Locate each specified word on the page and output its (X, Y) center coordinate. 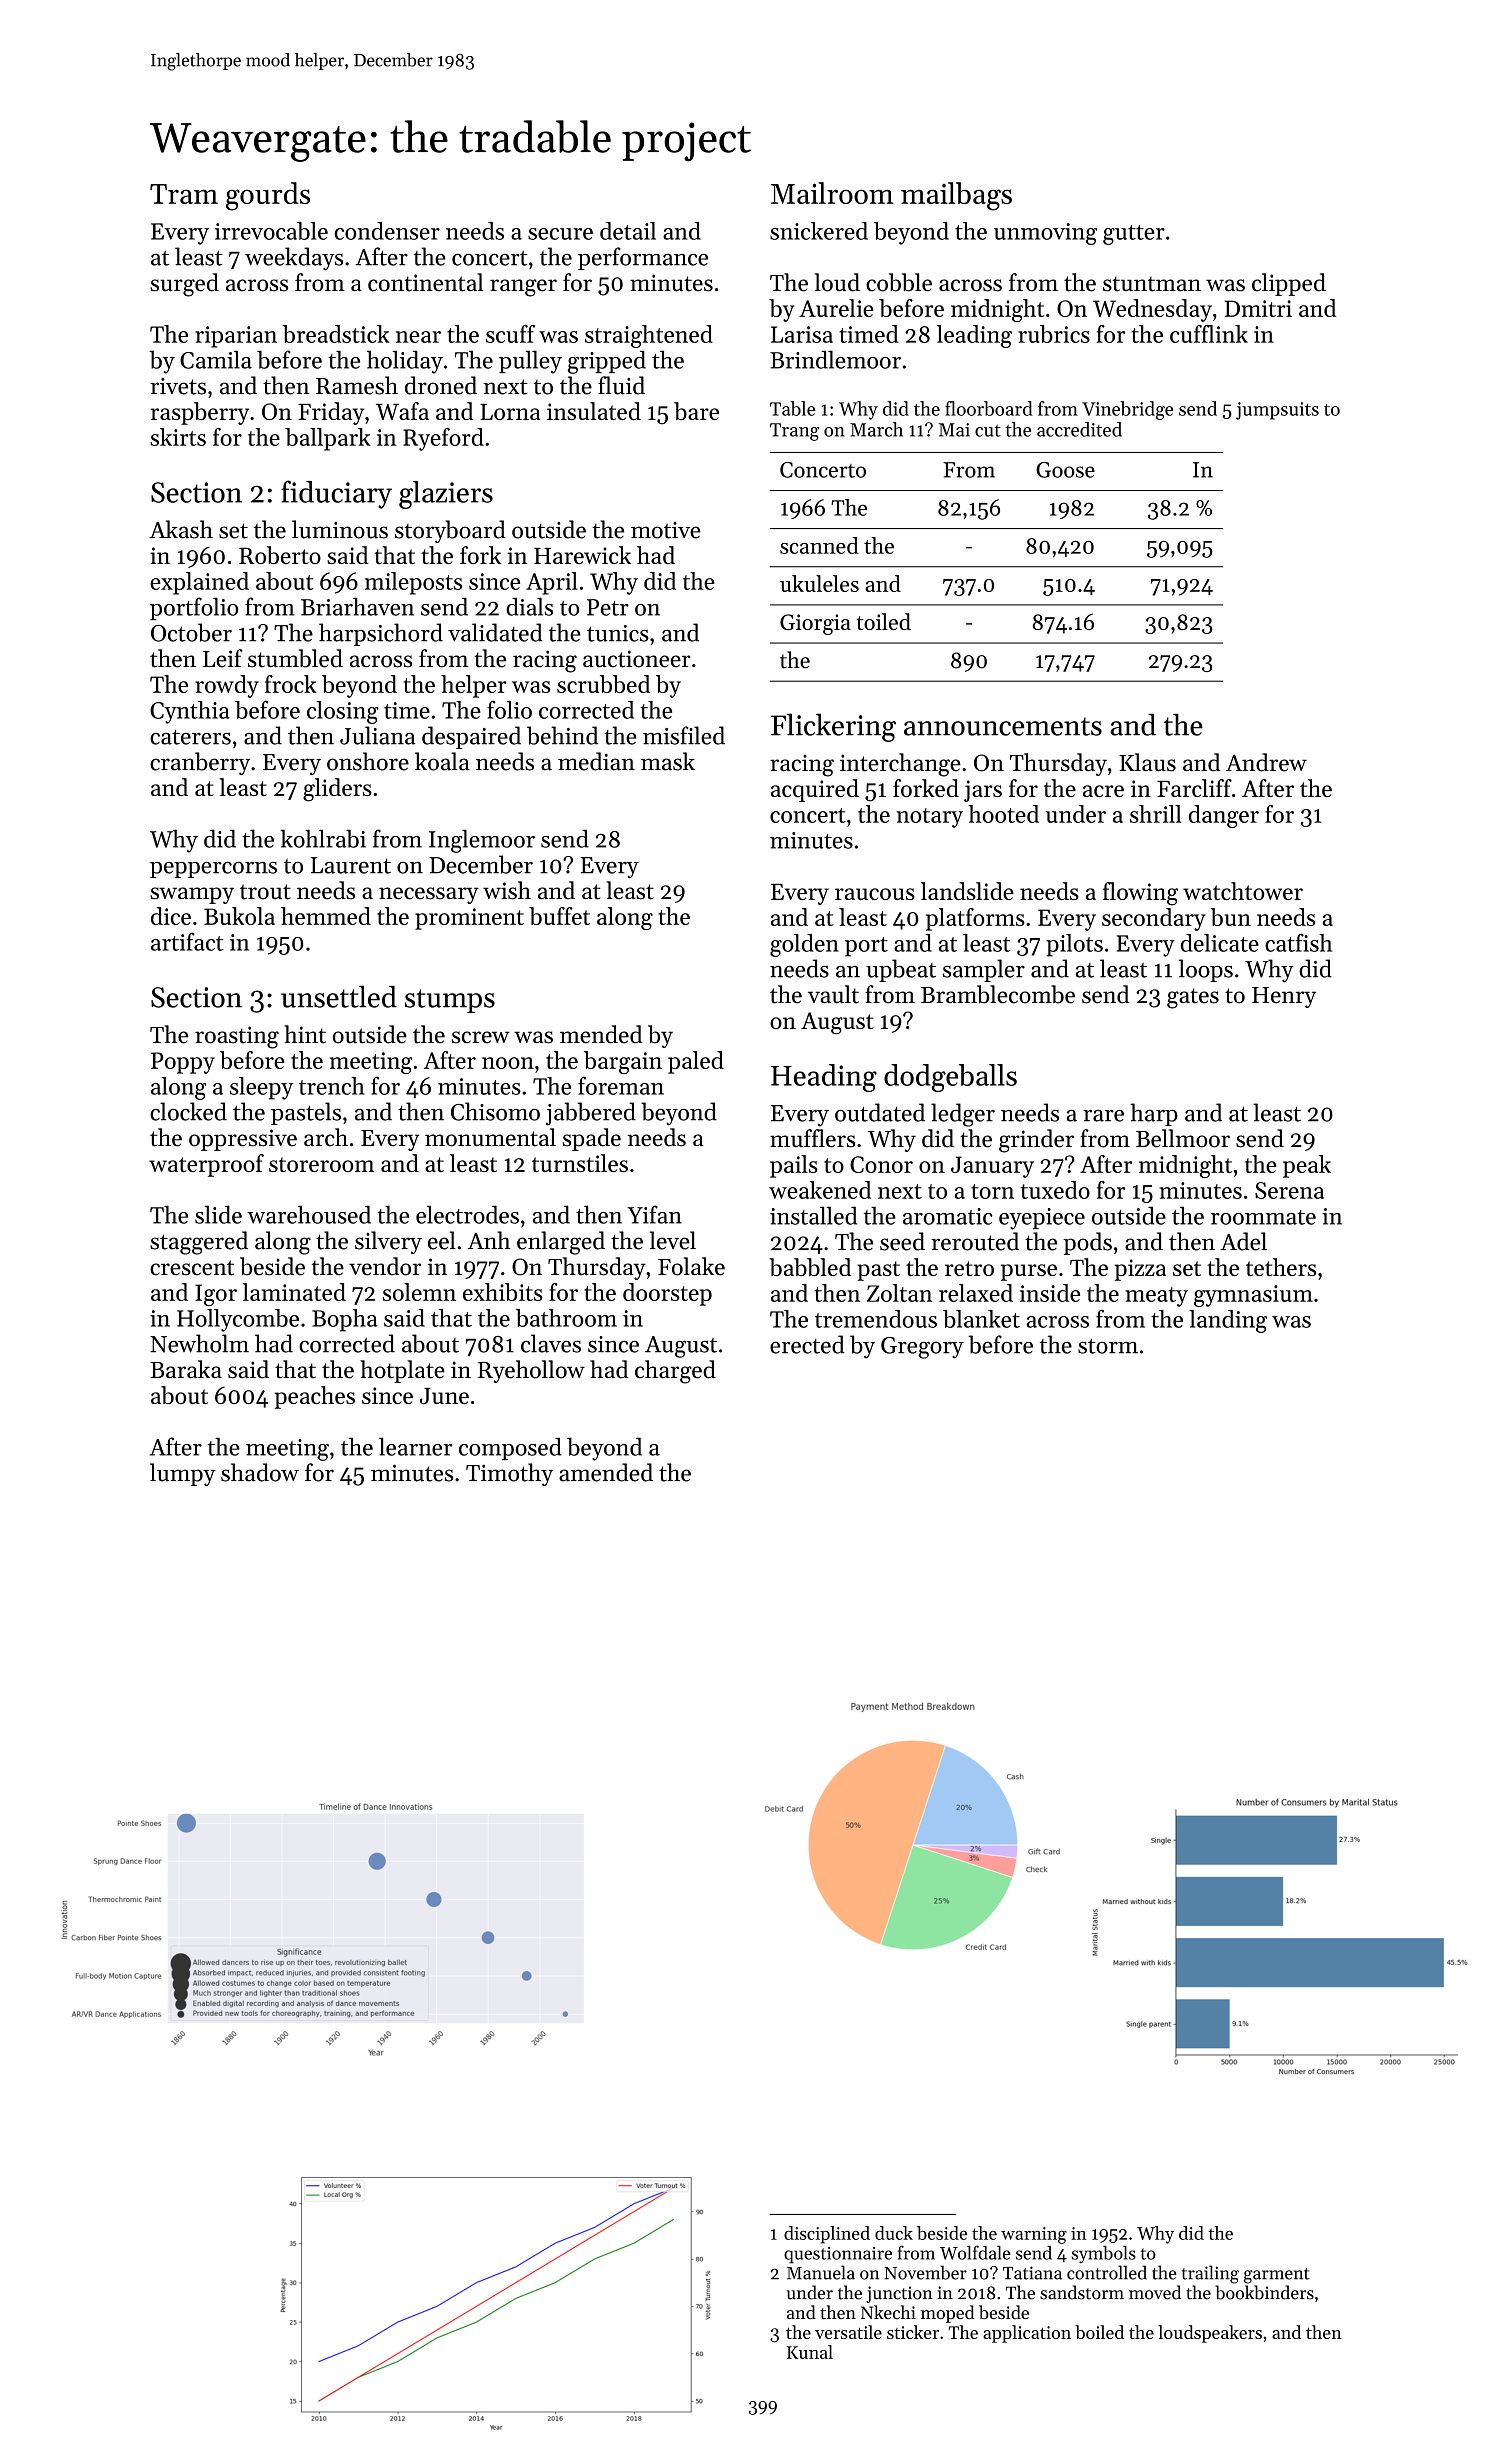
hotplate (402, 1371)
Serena (1289, 1190)
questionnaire (838, 2255)
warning (1034, 2235)
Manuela (821, 2272)
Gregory (922, 1348)
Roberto (280, 555)
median (596, 761)
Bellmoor (1183, 1138)
